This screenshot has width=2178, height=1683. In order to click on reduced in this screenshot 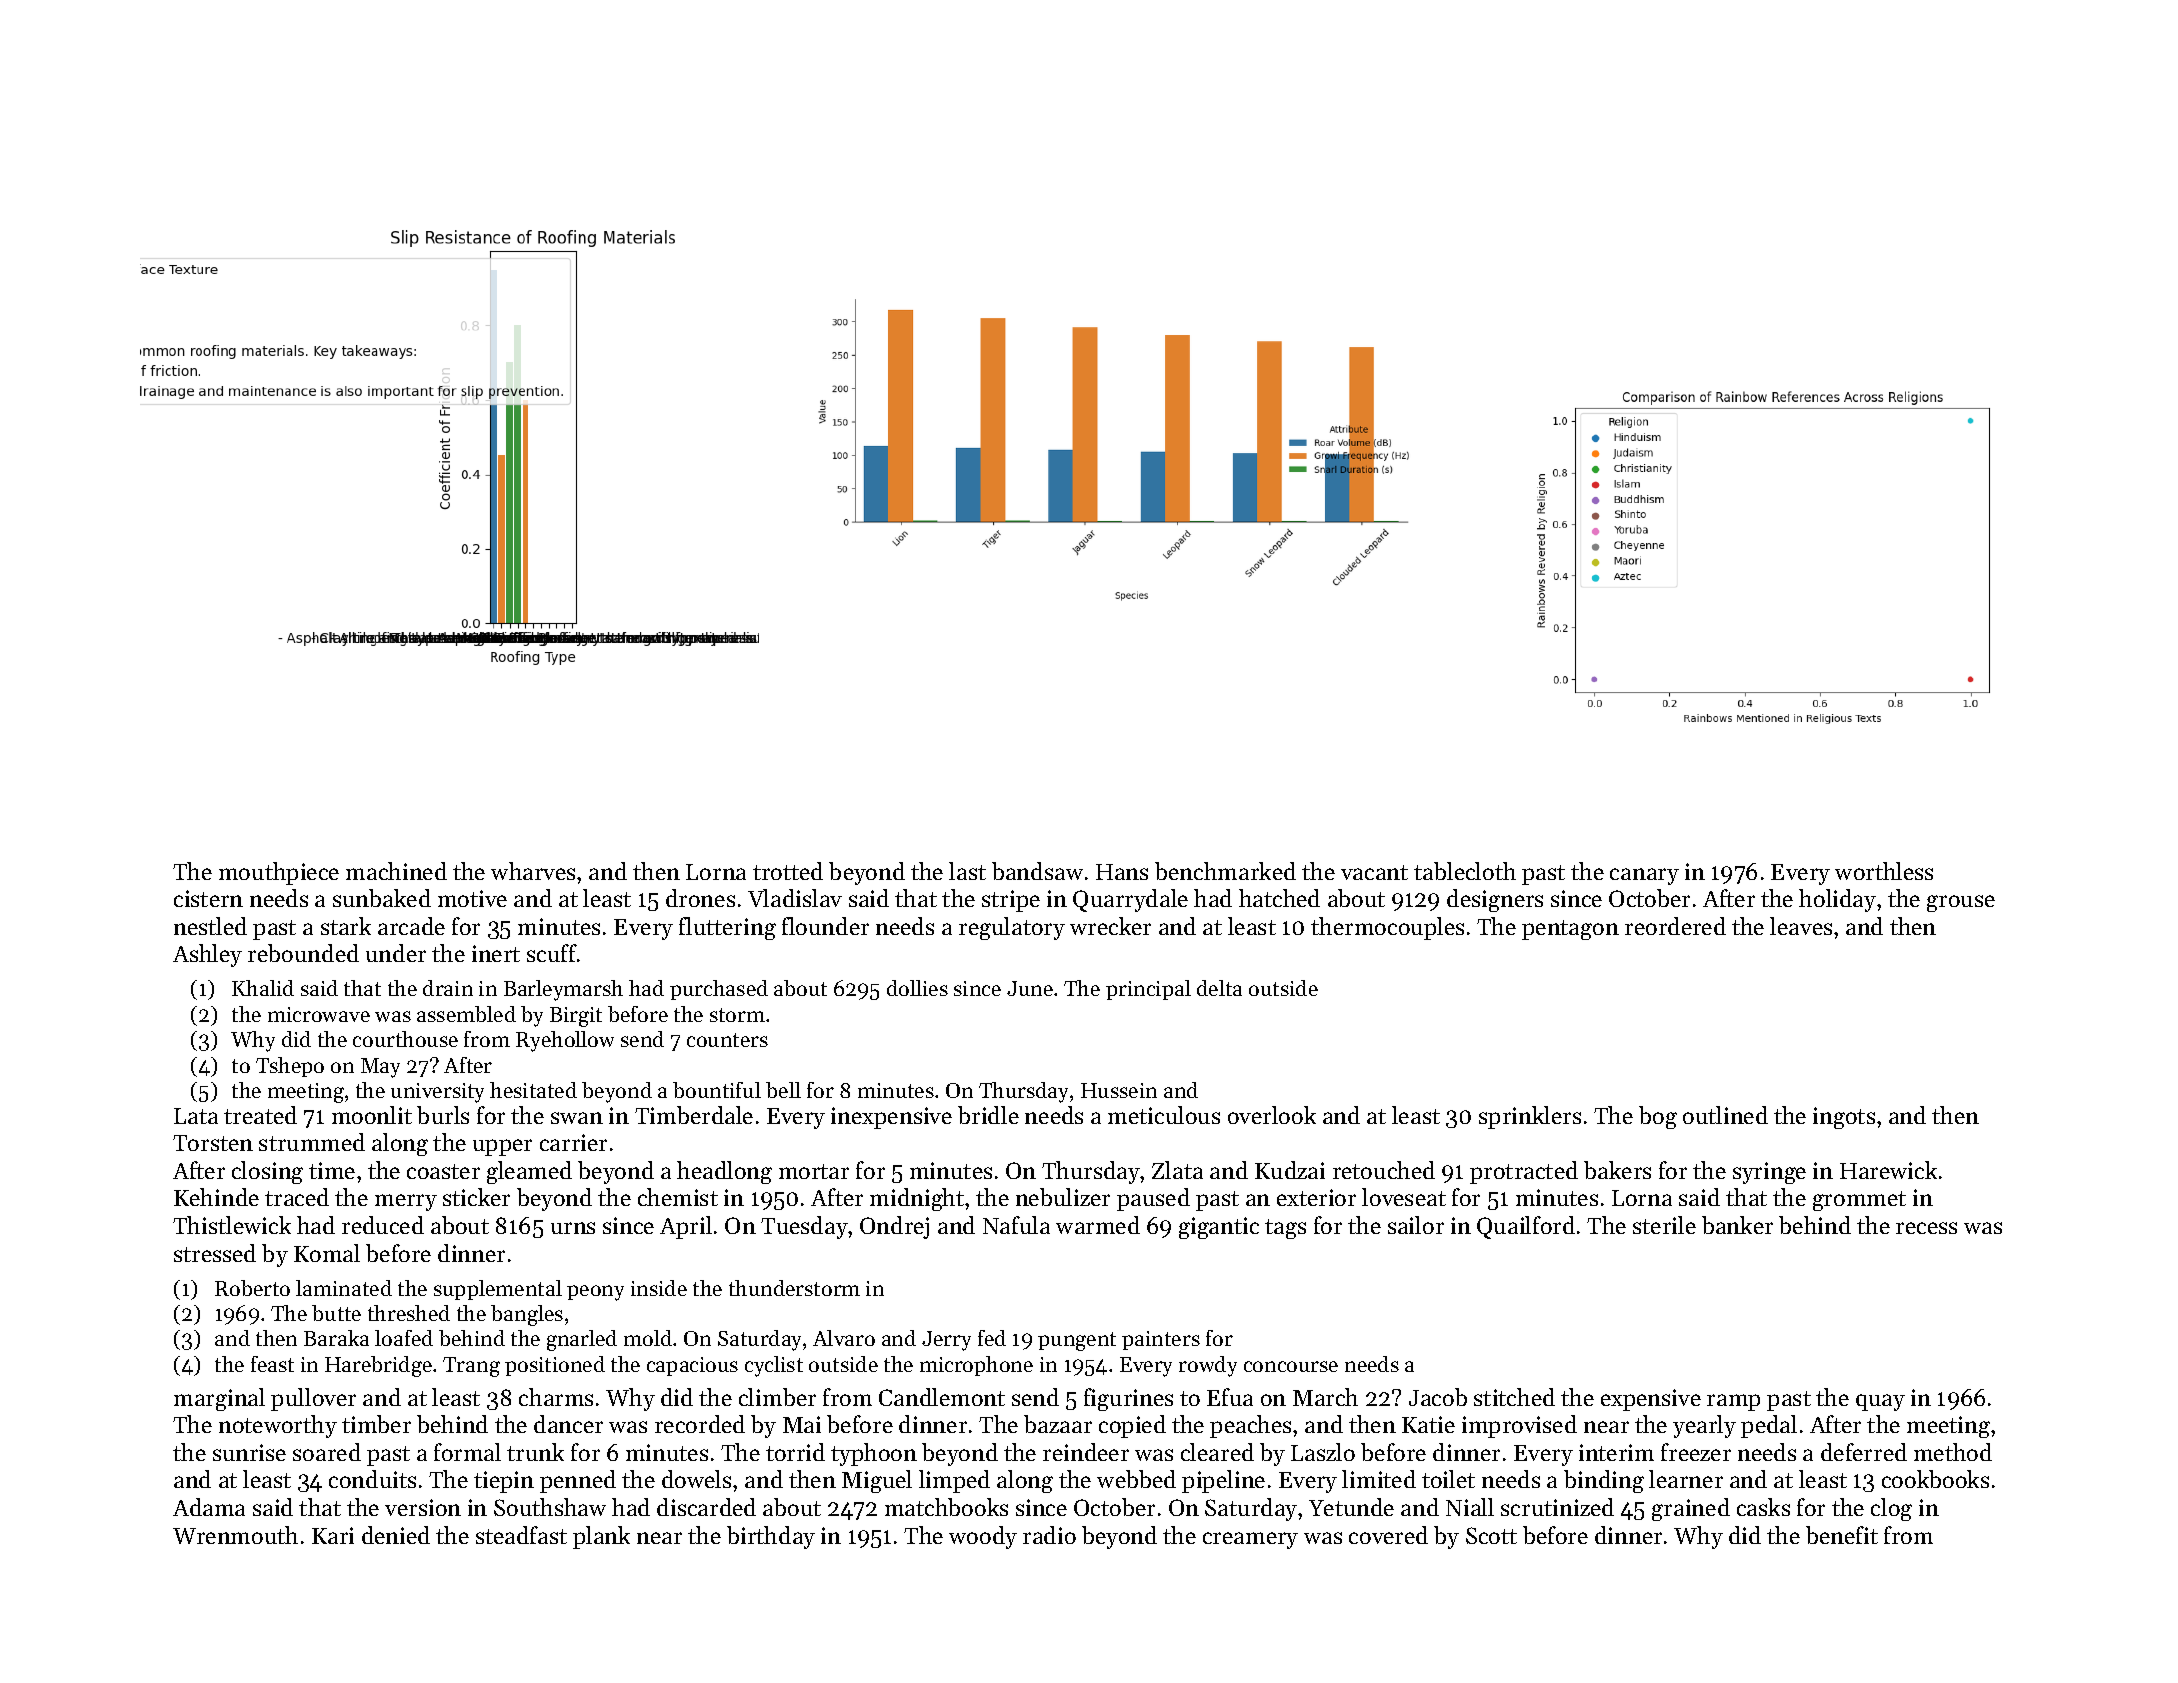, I will do `click(383, 1225)`.
